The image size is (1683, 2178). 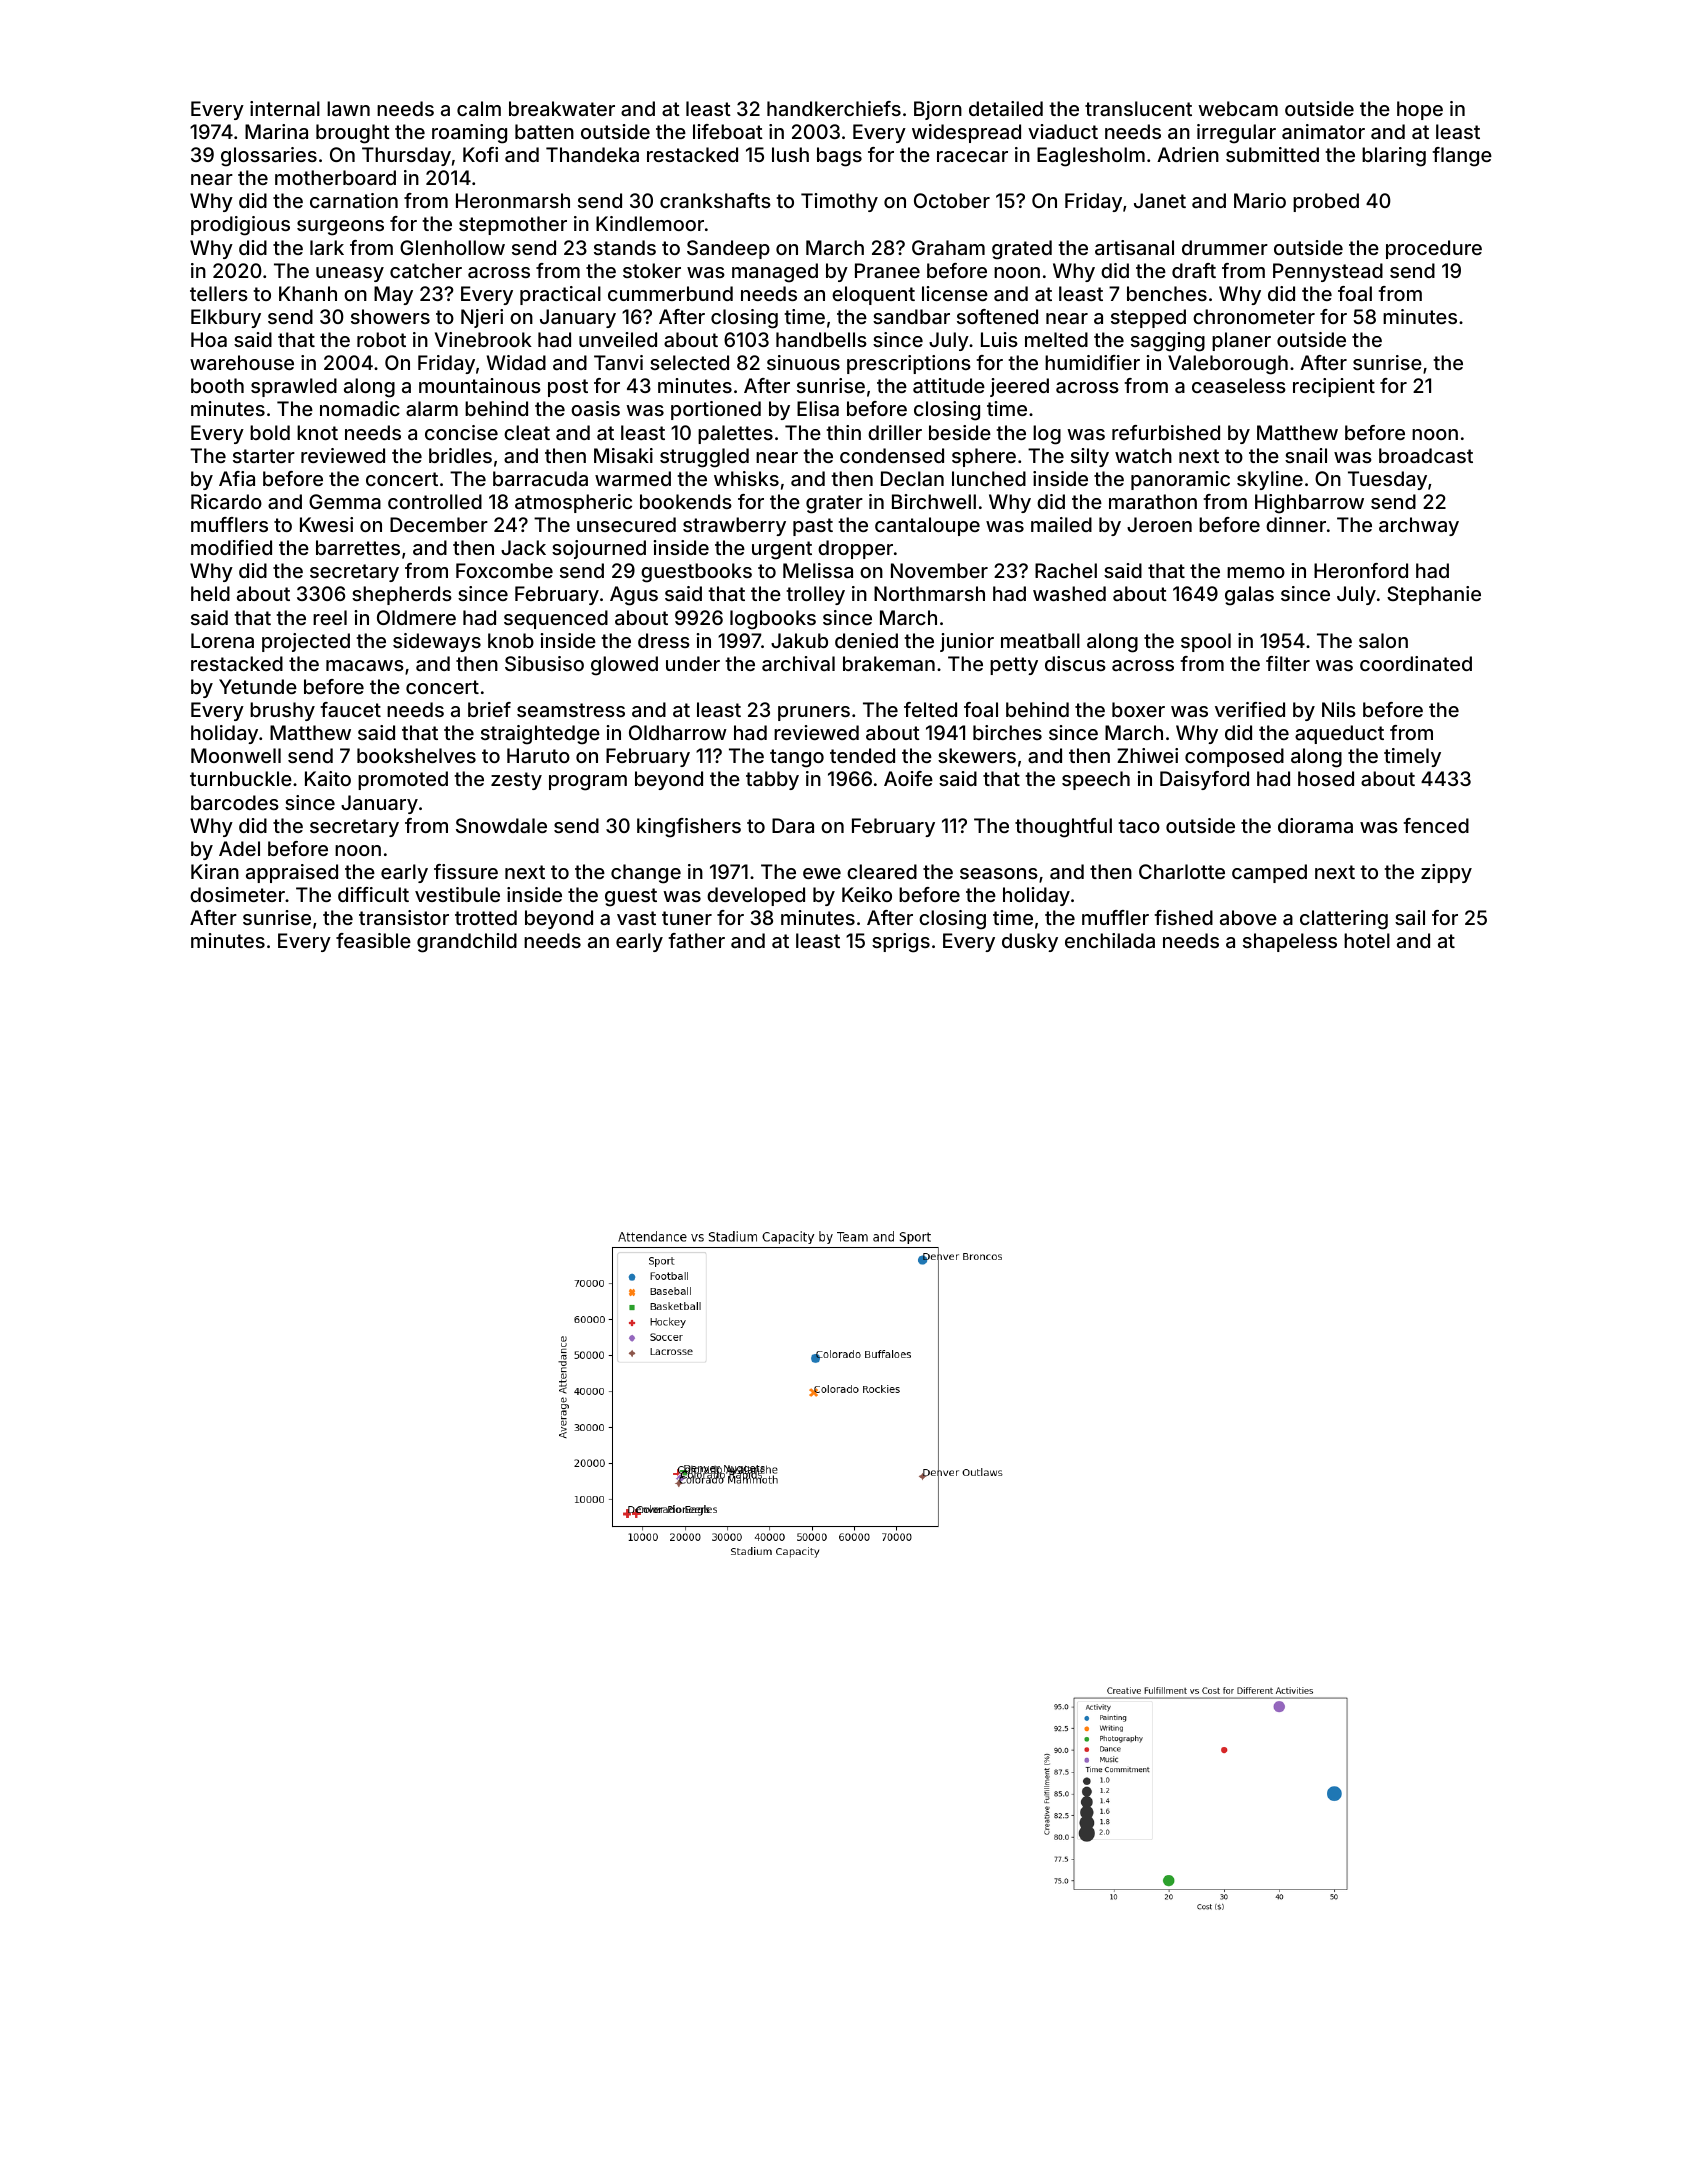 What do you see at coordinates (467, 943) in the image?
I see `grandchild` at bounding box center [467, 943].
